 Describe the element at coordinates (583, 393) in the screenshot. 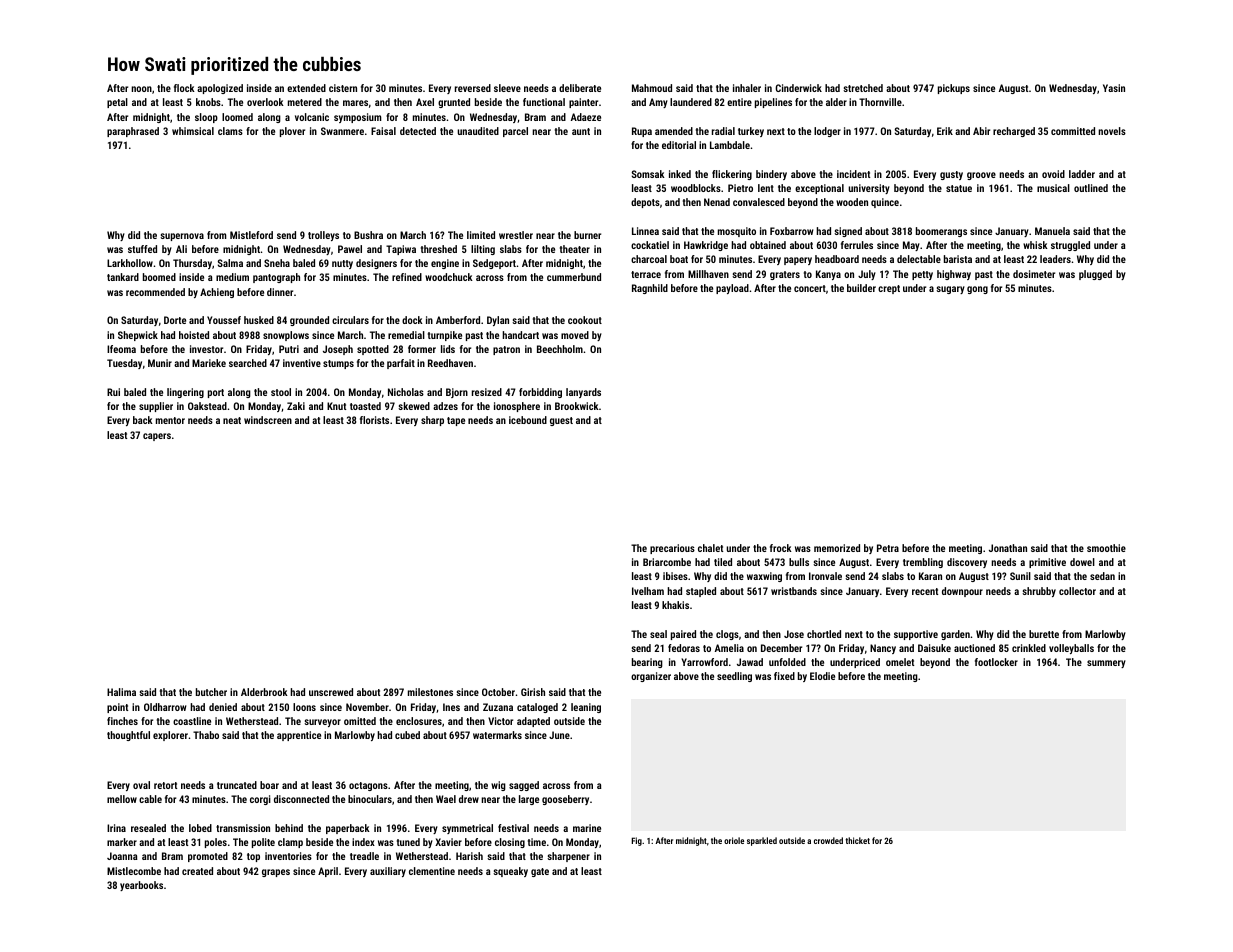

I see `lanyards` at that location.
